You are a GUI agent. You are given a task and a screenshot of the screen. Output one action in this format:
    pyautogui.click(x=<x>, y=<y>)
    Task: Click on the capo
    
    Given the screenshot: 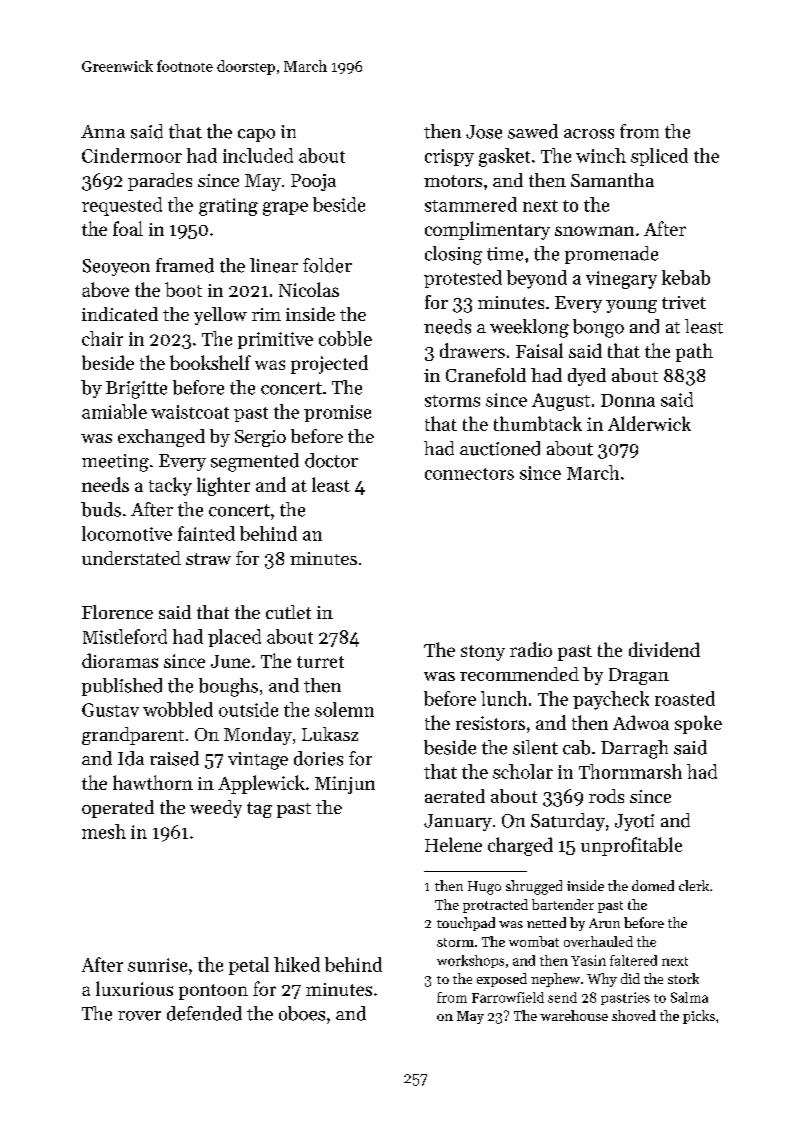 What is the action you would take?
    pyautogui.click(x=256, y=135)
